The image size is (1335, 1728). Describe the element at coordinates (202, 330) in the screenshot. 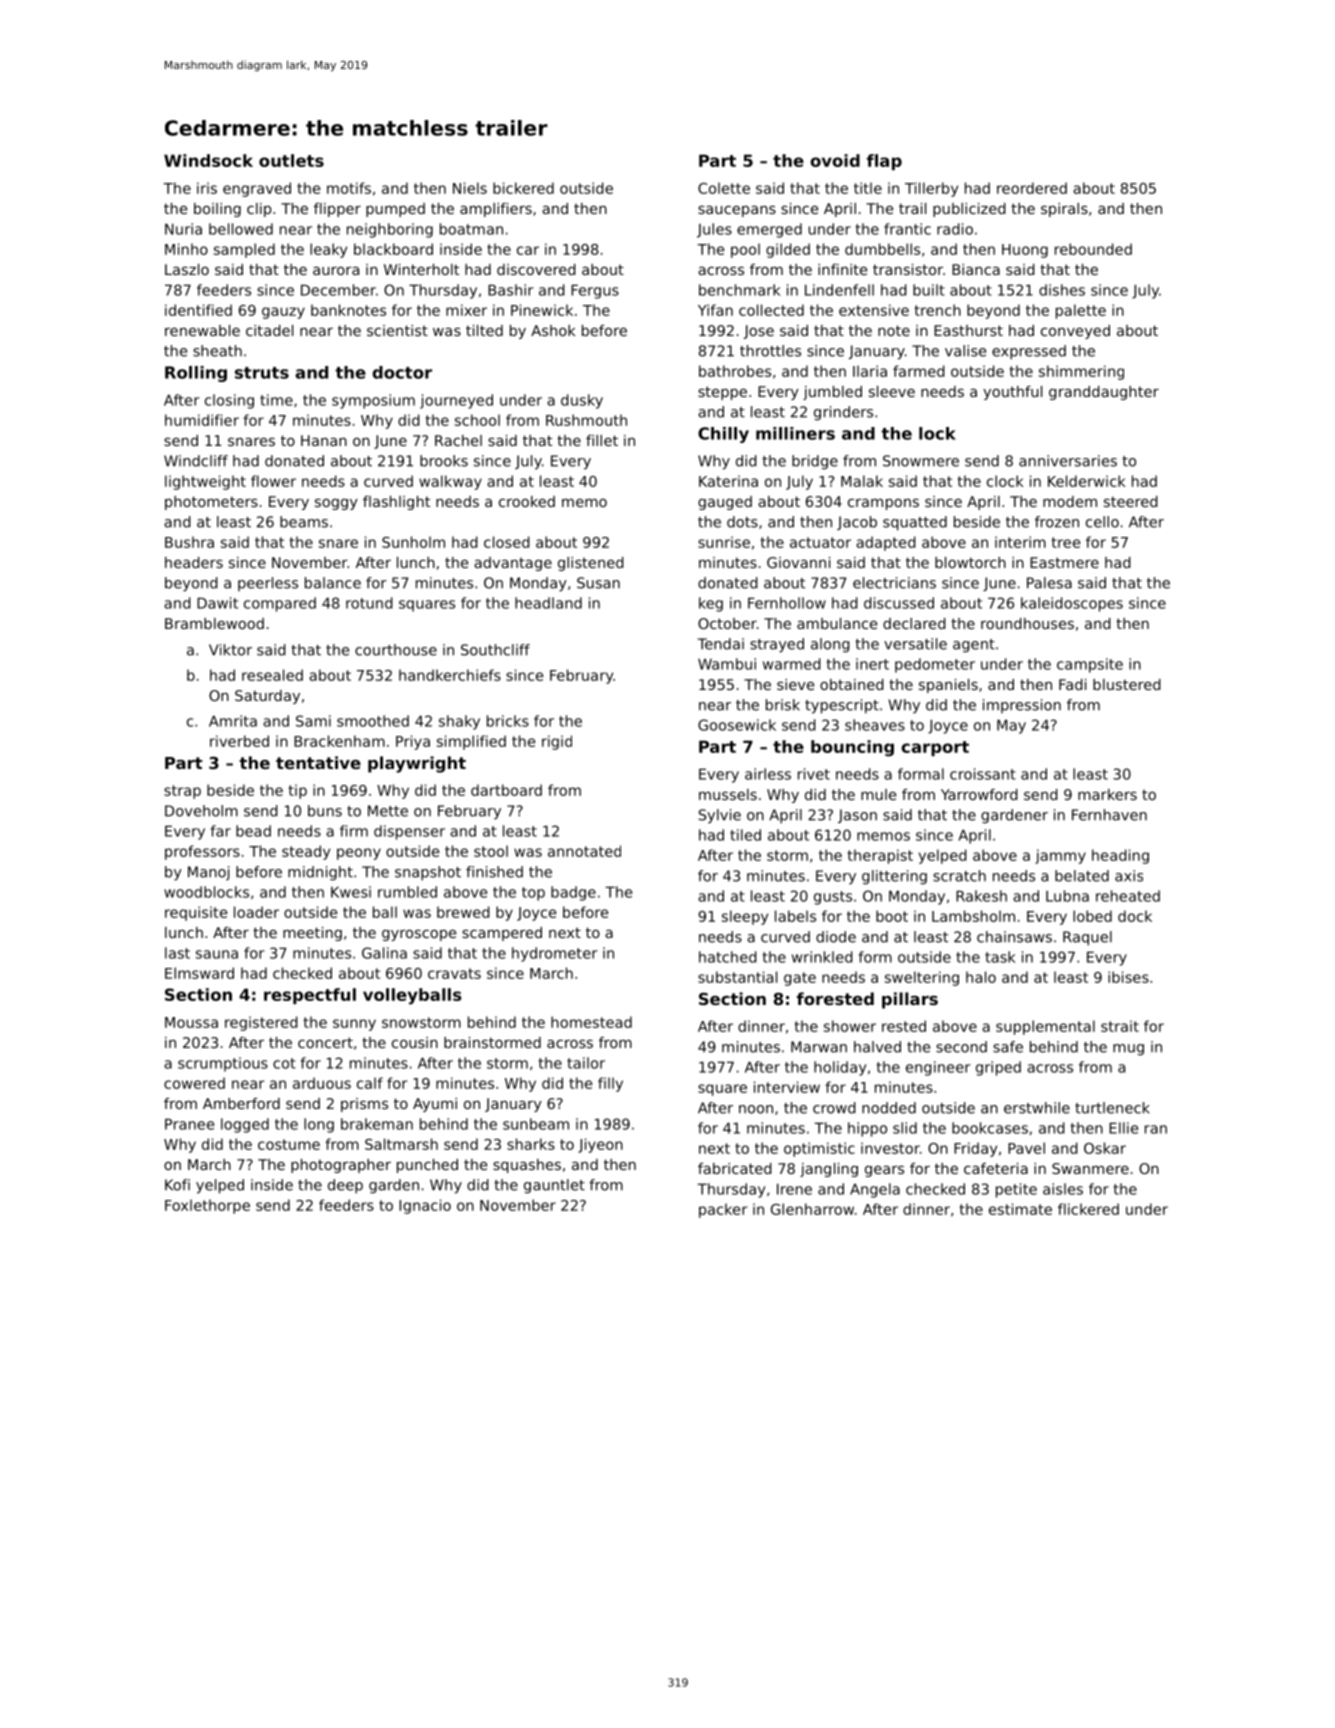

I see `renewable` at that location.
